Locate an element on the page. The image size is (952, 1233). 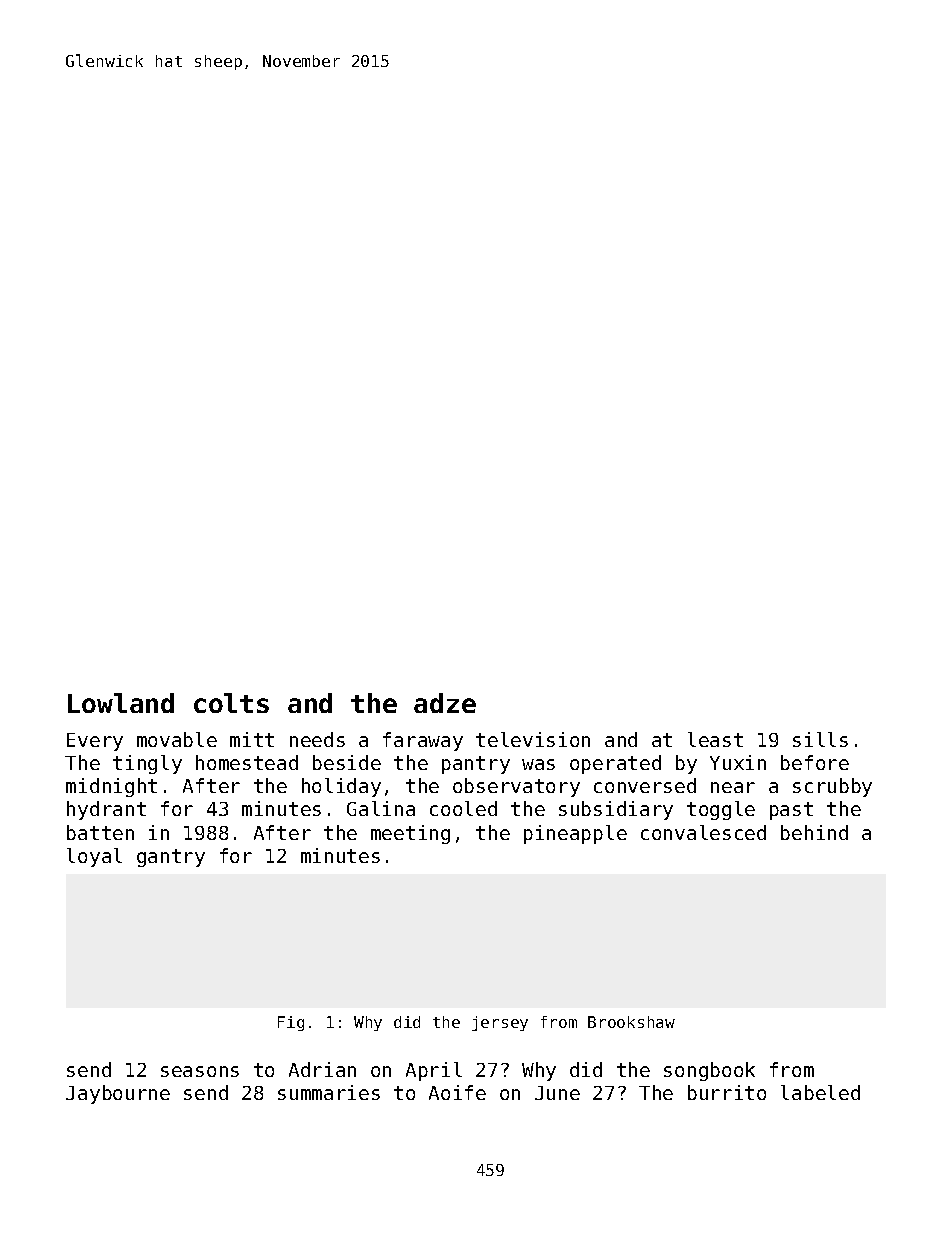
sills is located at coordinates (820, 739).
